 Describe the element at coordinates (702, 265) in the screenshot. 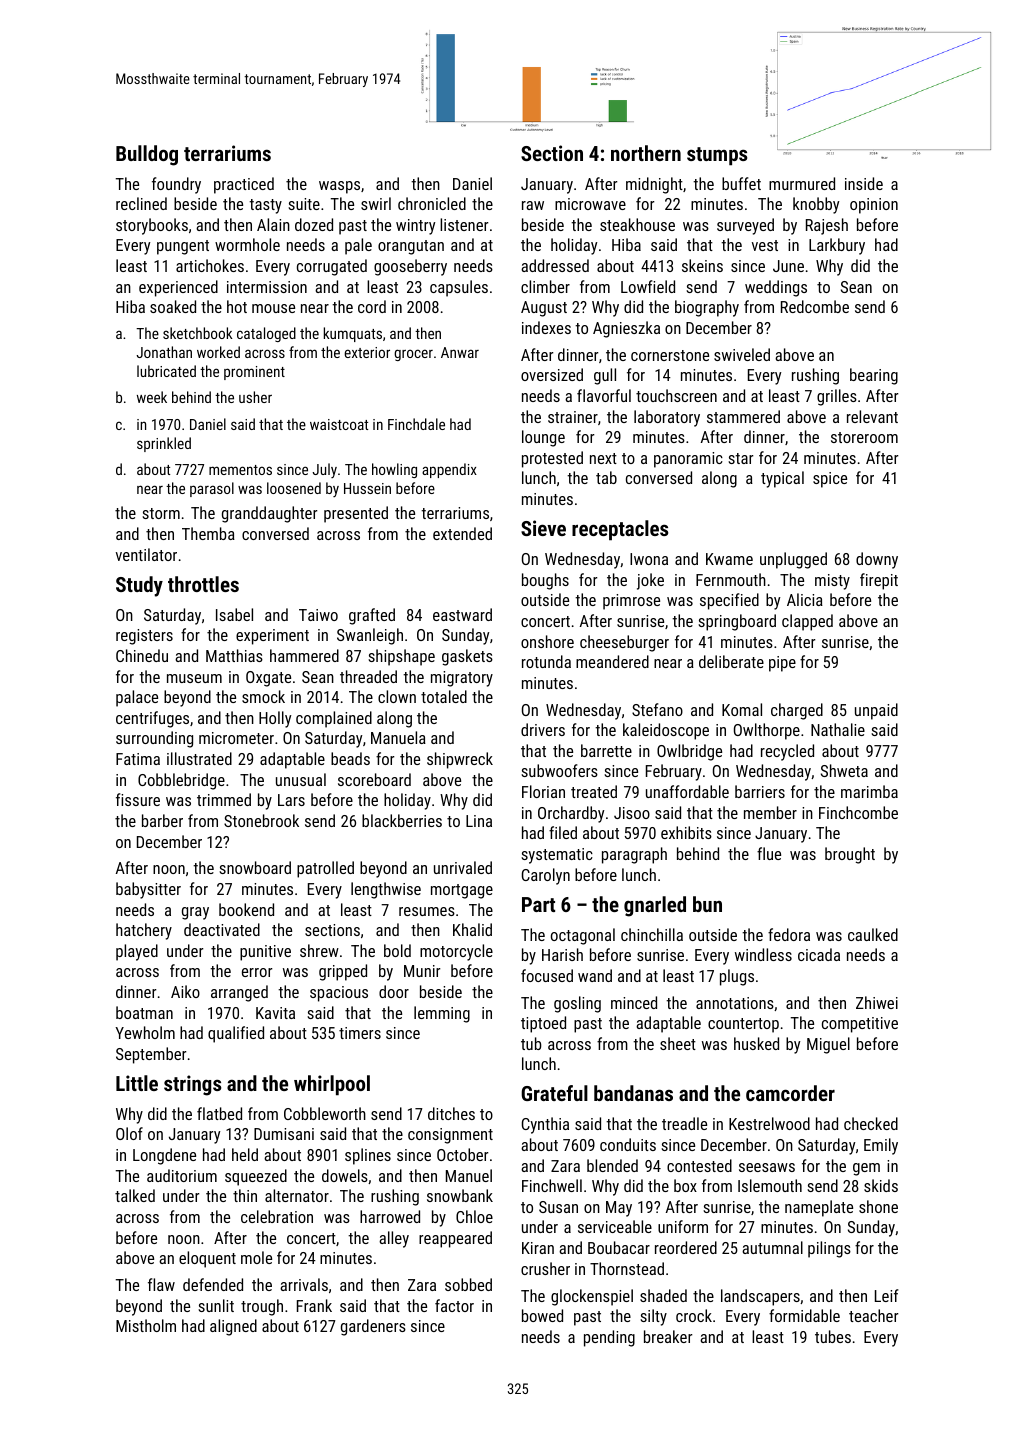

I see `skeins` at that location.
